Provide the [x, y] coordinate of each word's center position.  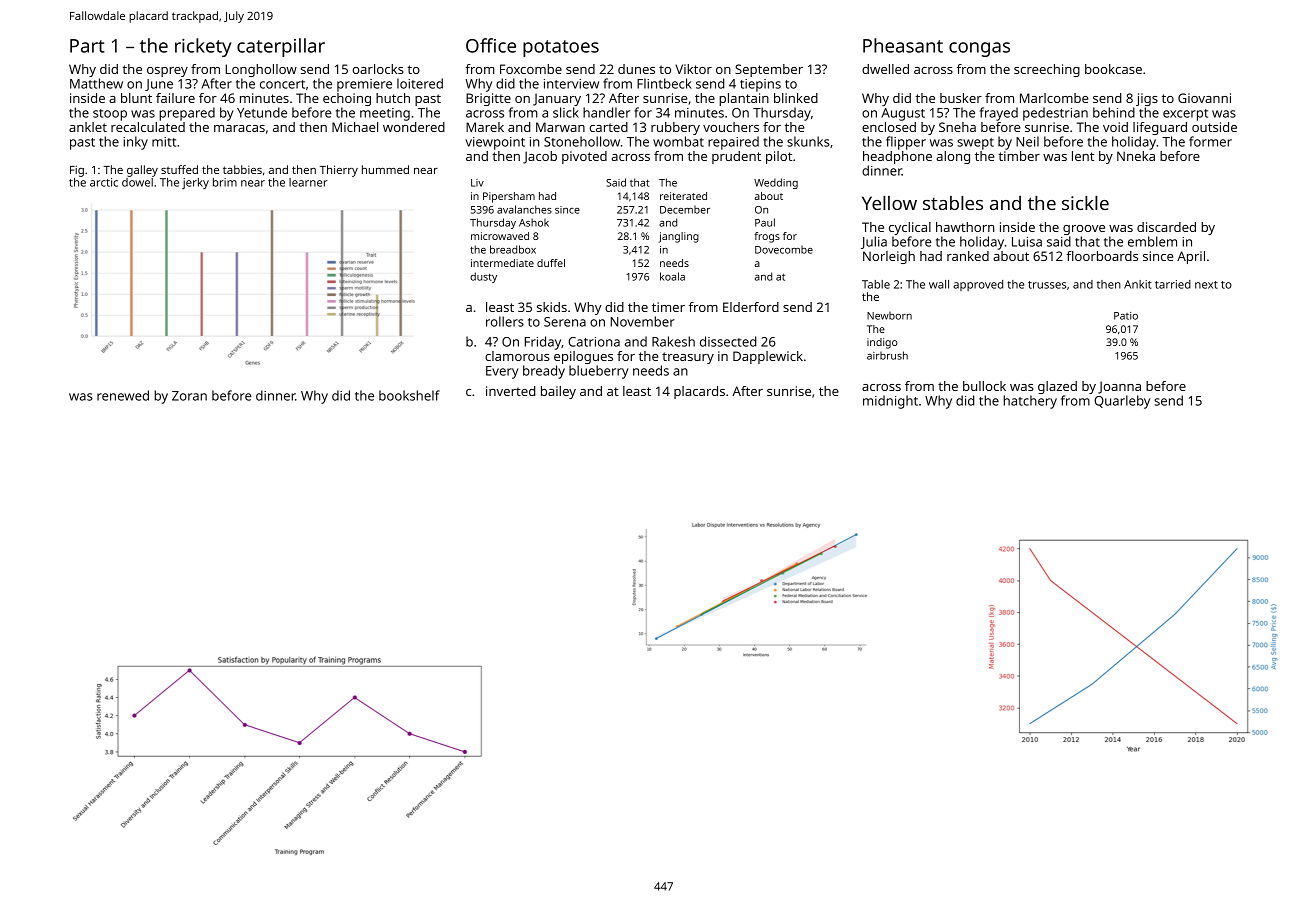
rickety [203, 47]
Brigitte [488, 99]
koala [672, 276]
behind [1114, 112]
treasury [688, 358]
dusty [483, 277]
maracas [239, 128]
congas [979, 49]
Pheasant [903, 45]
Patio [1126, 316]
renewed [123, 395]
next [1206, 285]
